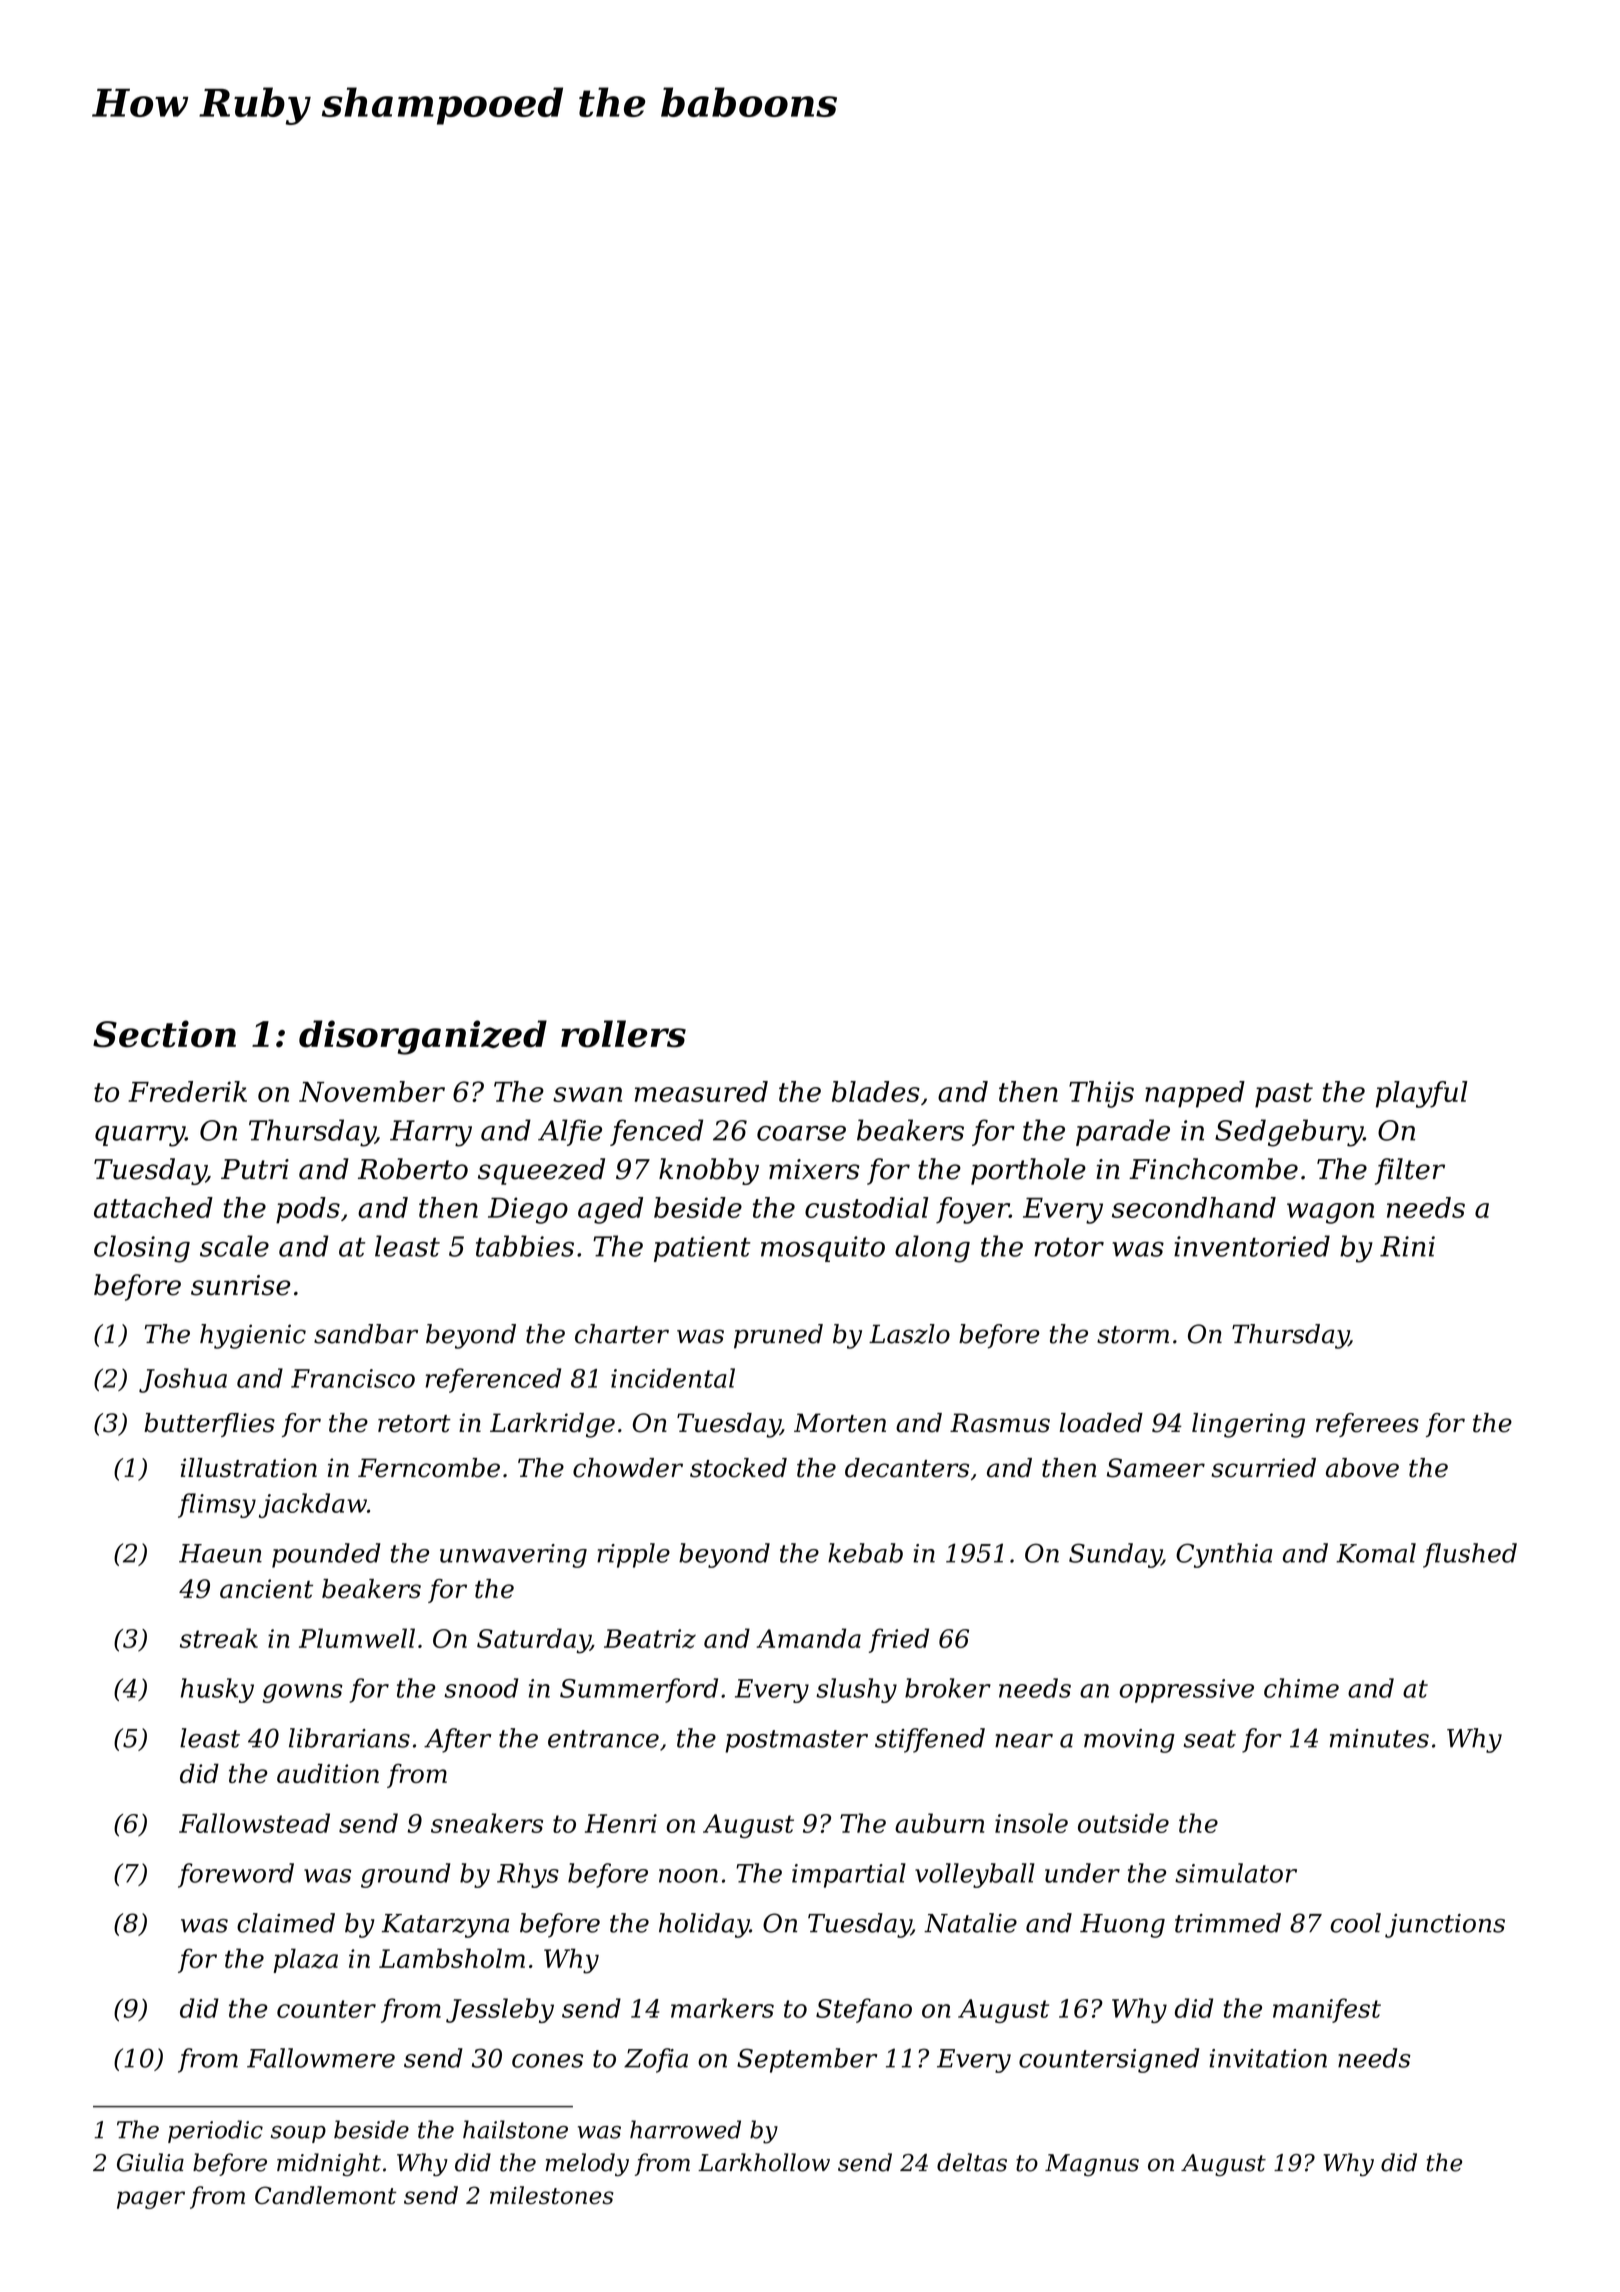 This screenshot has height=2292, width=1620. I want to click on sandbar, so click(366, 1334).
